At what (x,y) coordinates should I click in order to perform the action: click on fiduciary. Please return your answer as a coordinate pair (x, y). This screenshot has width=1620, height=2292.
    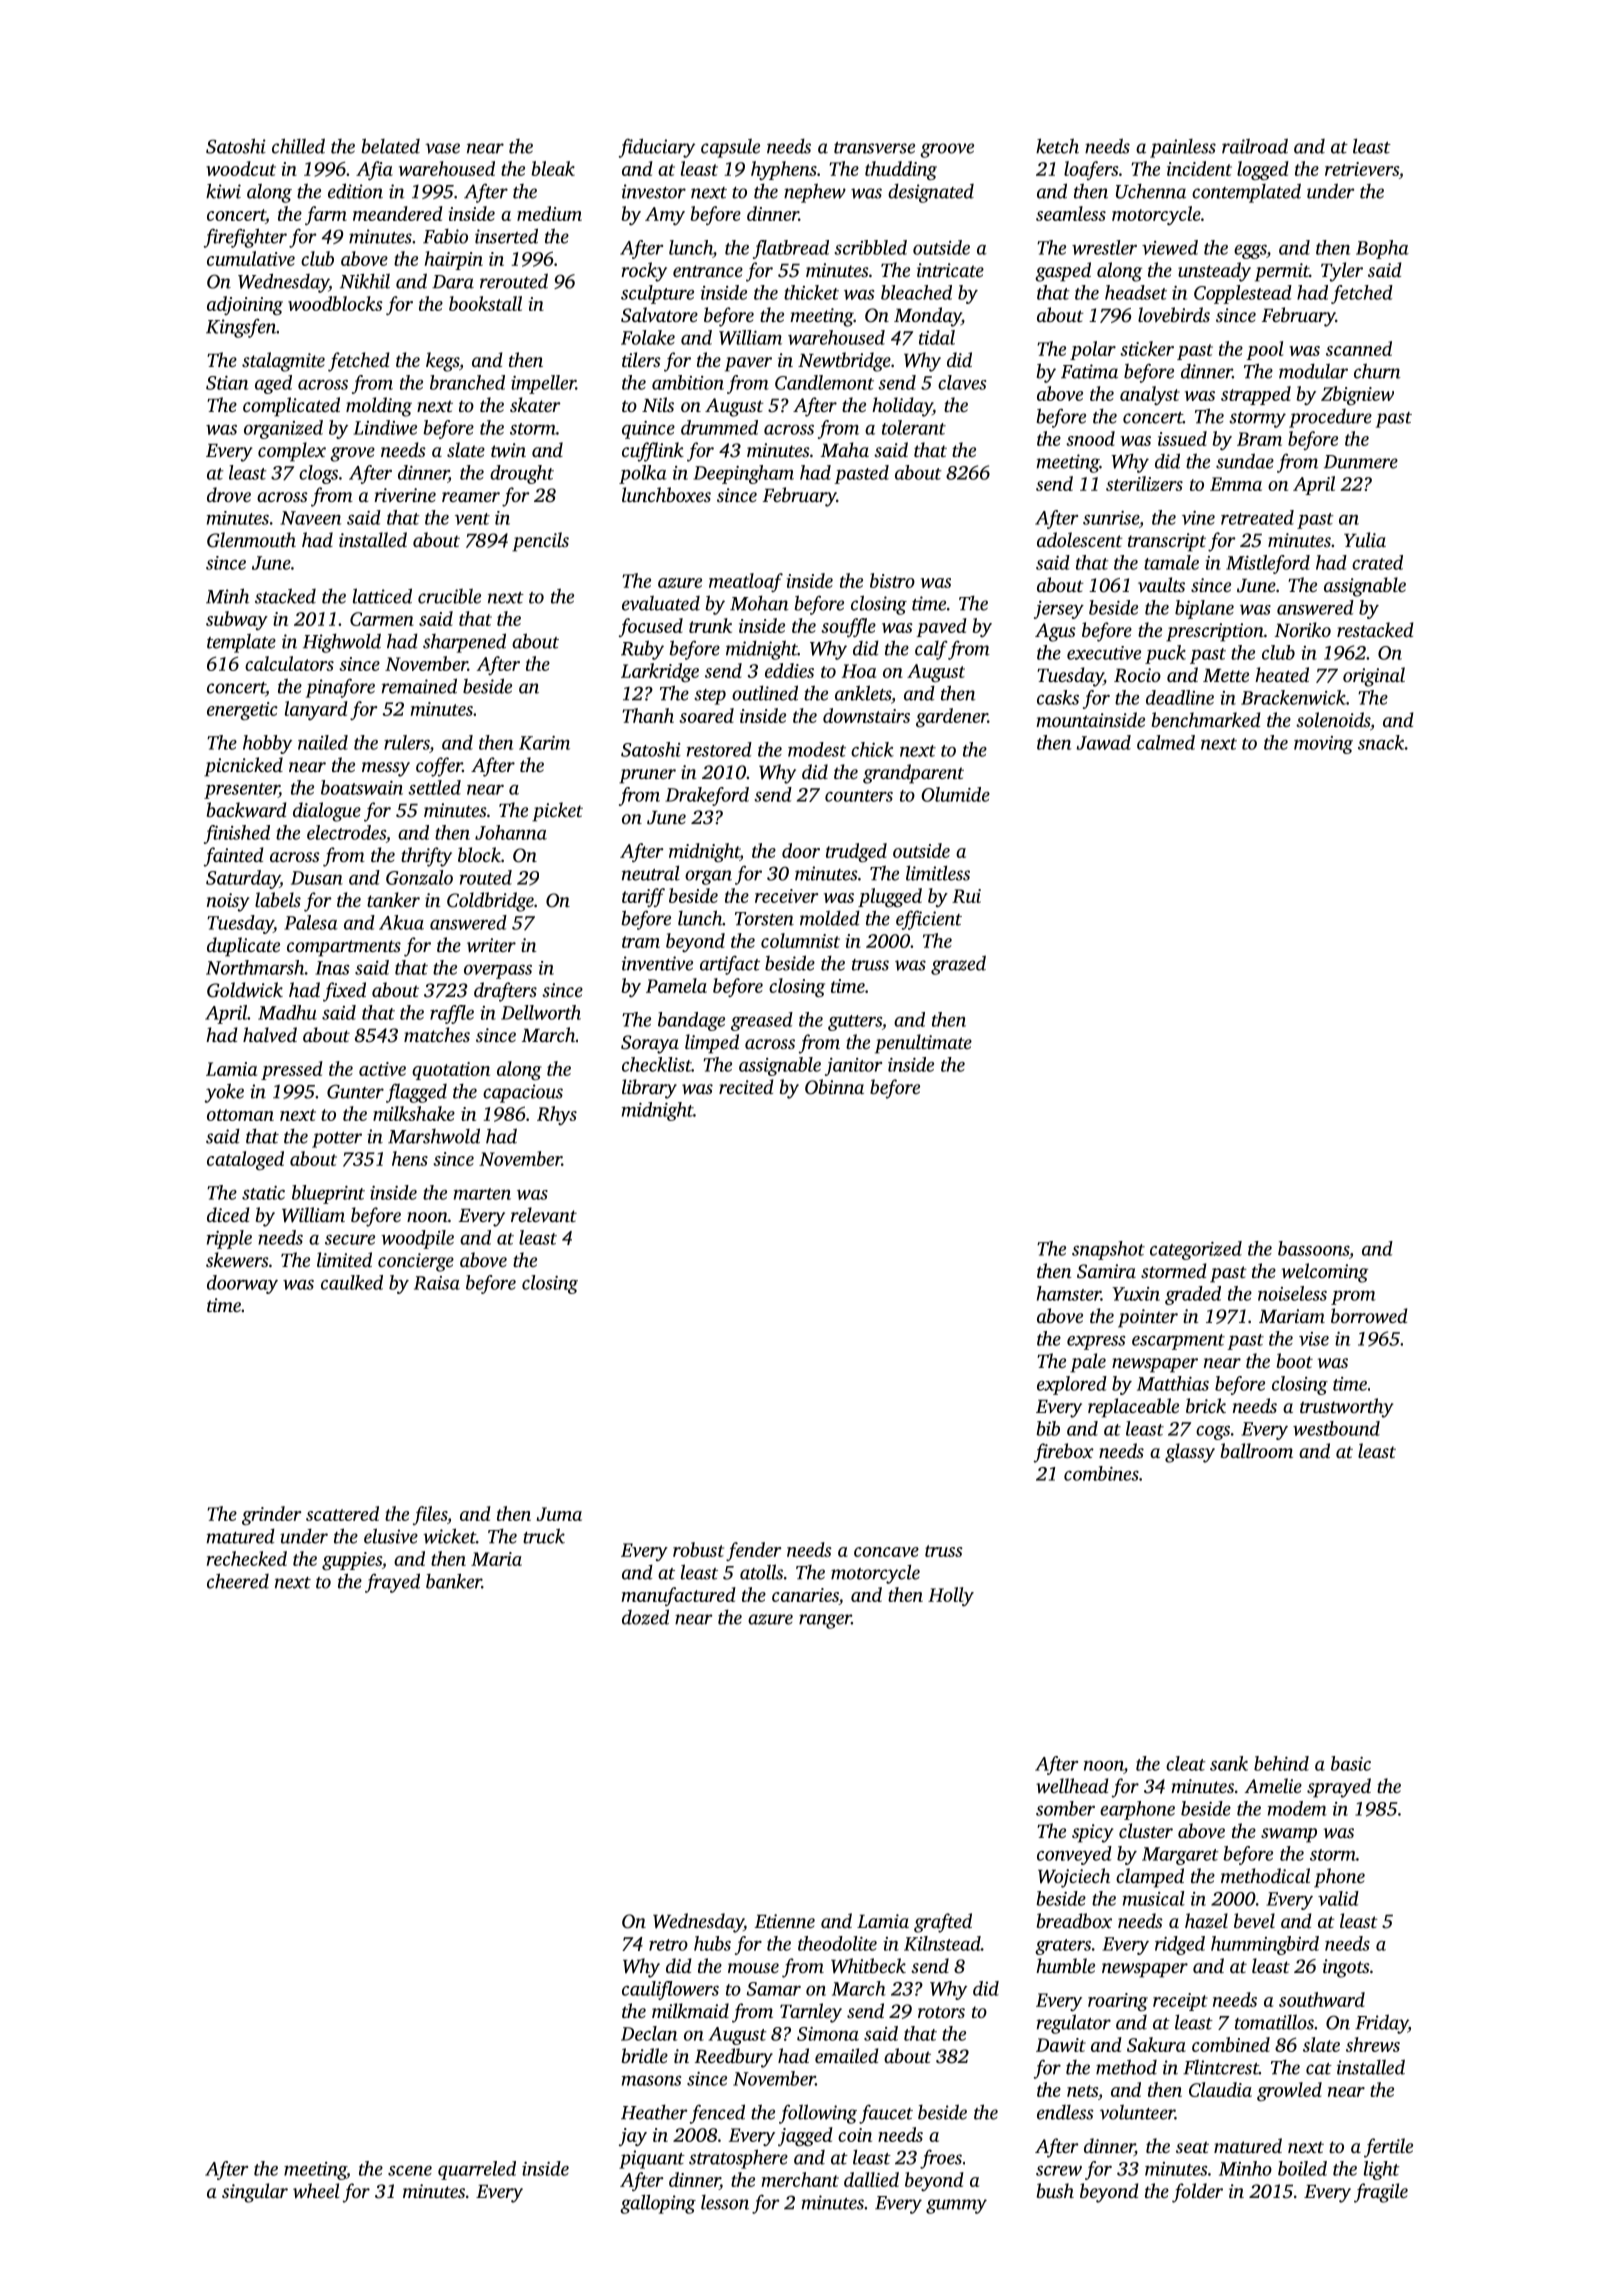
    Looking at the image, I should click on (657, 148).
